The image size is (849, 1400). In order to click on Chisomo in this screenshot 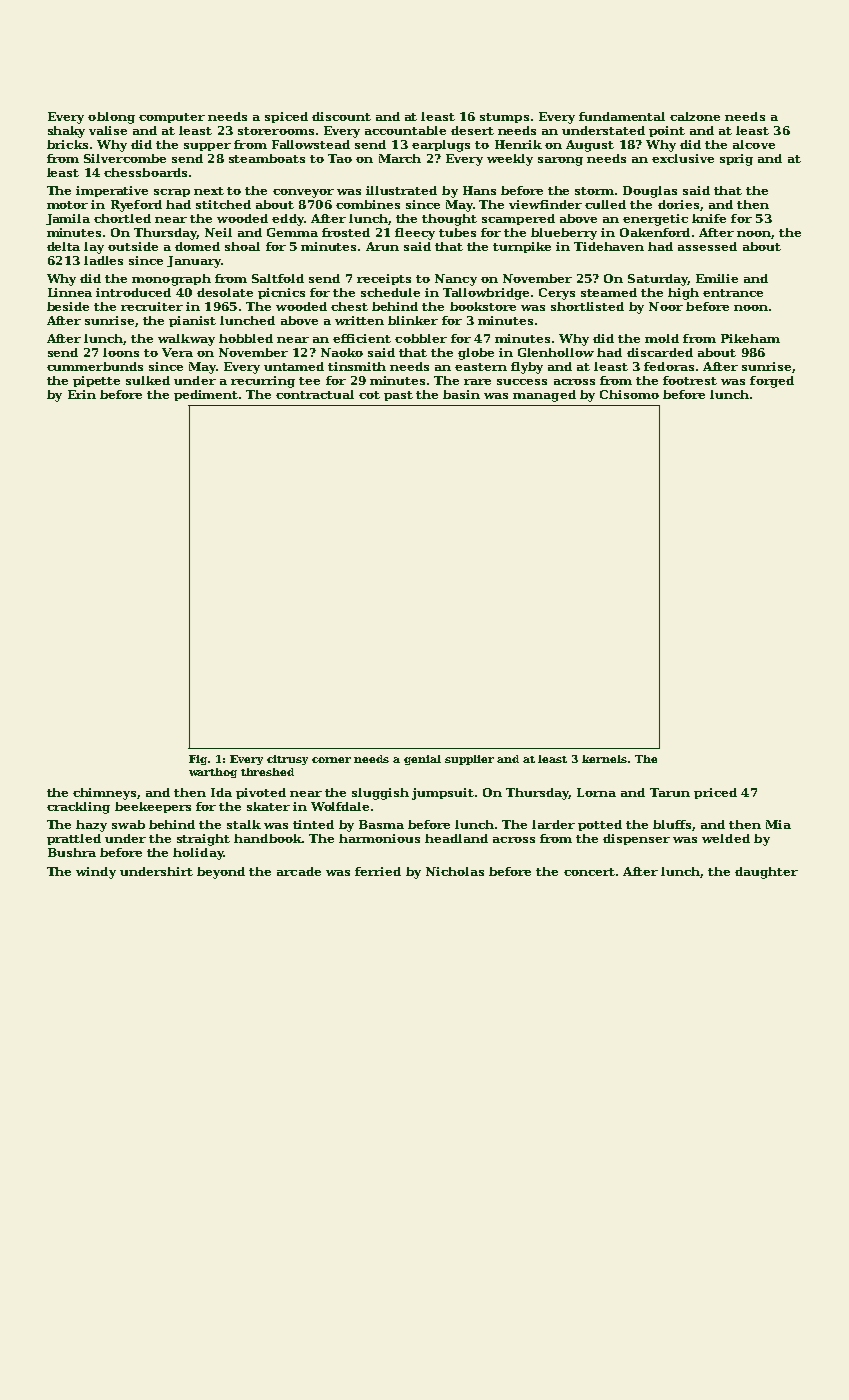, I will do `click(629, 394)`.
